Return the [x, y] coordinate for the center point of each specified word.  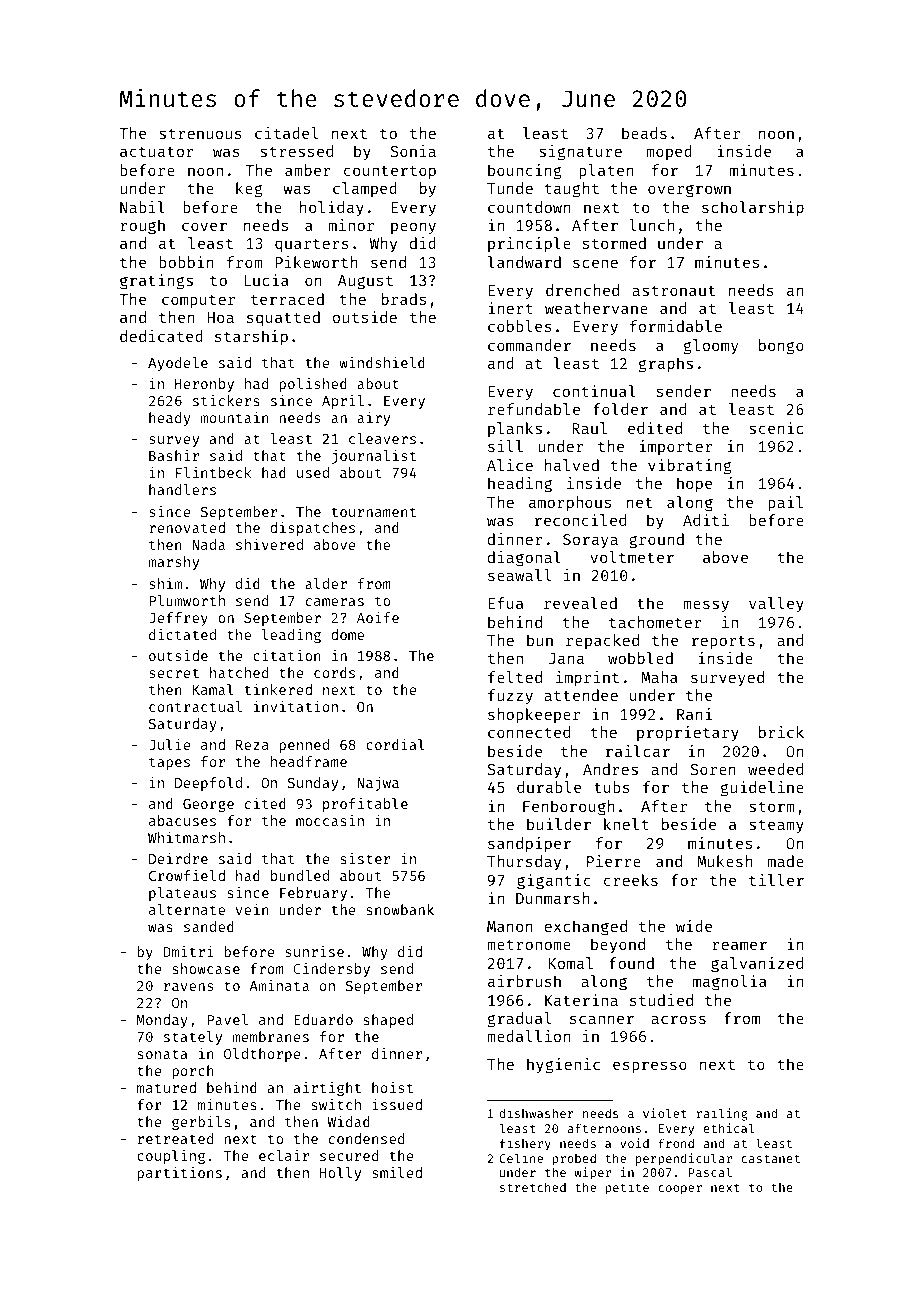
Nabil [142, 207]
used [313, 472]
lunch [651, 225]
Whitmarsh [186, 837]
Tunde [510, 188]
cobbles [520, 326]
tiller [776, 880]
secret [174, 673]
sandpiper [529, 845]
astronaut [673, 290]
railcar [638, 751]
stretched [533, 1187]
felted [515, 677]
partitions [179, 1174]
